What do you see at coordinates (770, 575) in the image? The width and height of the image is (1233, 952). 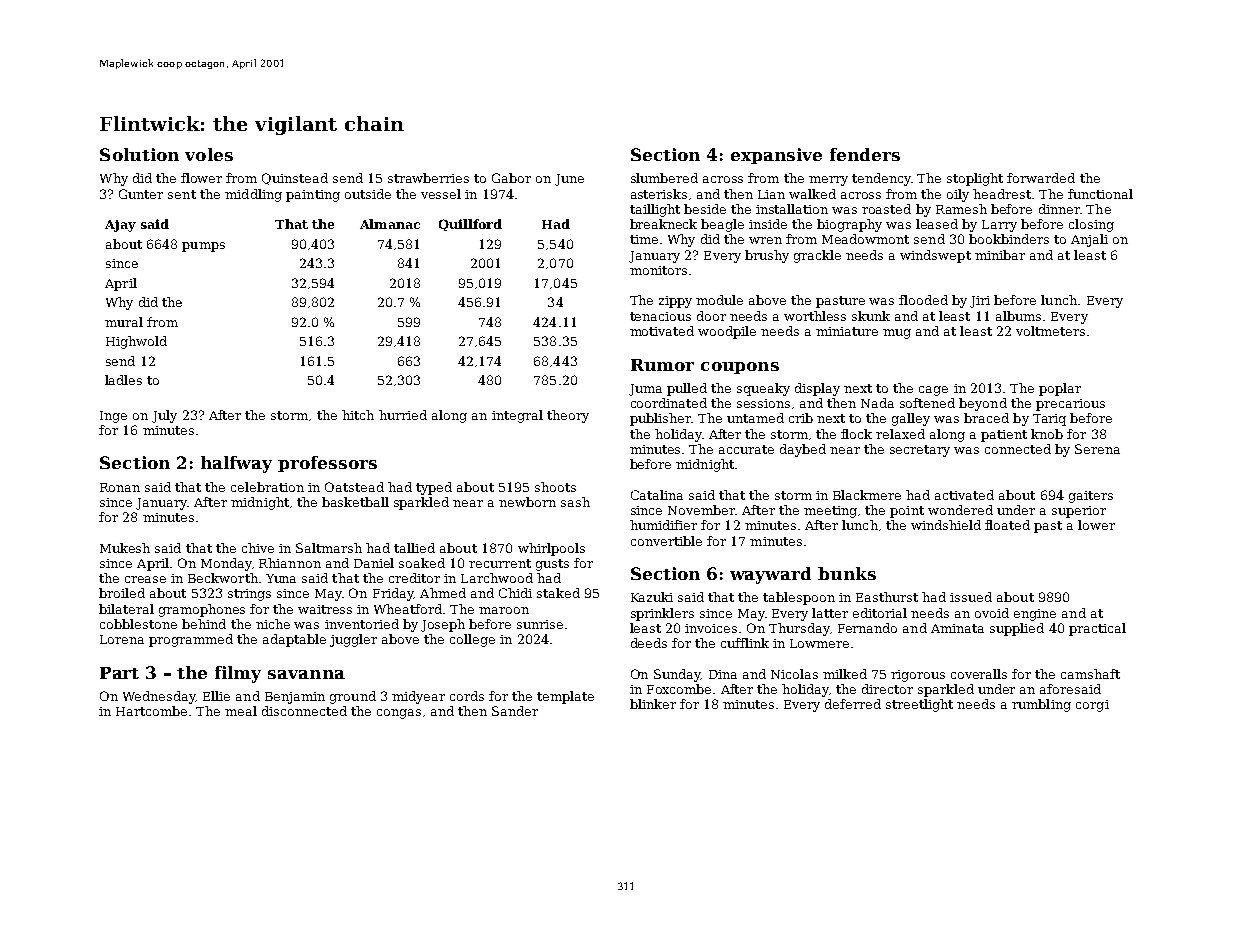 I see `wayward` at bounding box center [770, 575].
